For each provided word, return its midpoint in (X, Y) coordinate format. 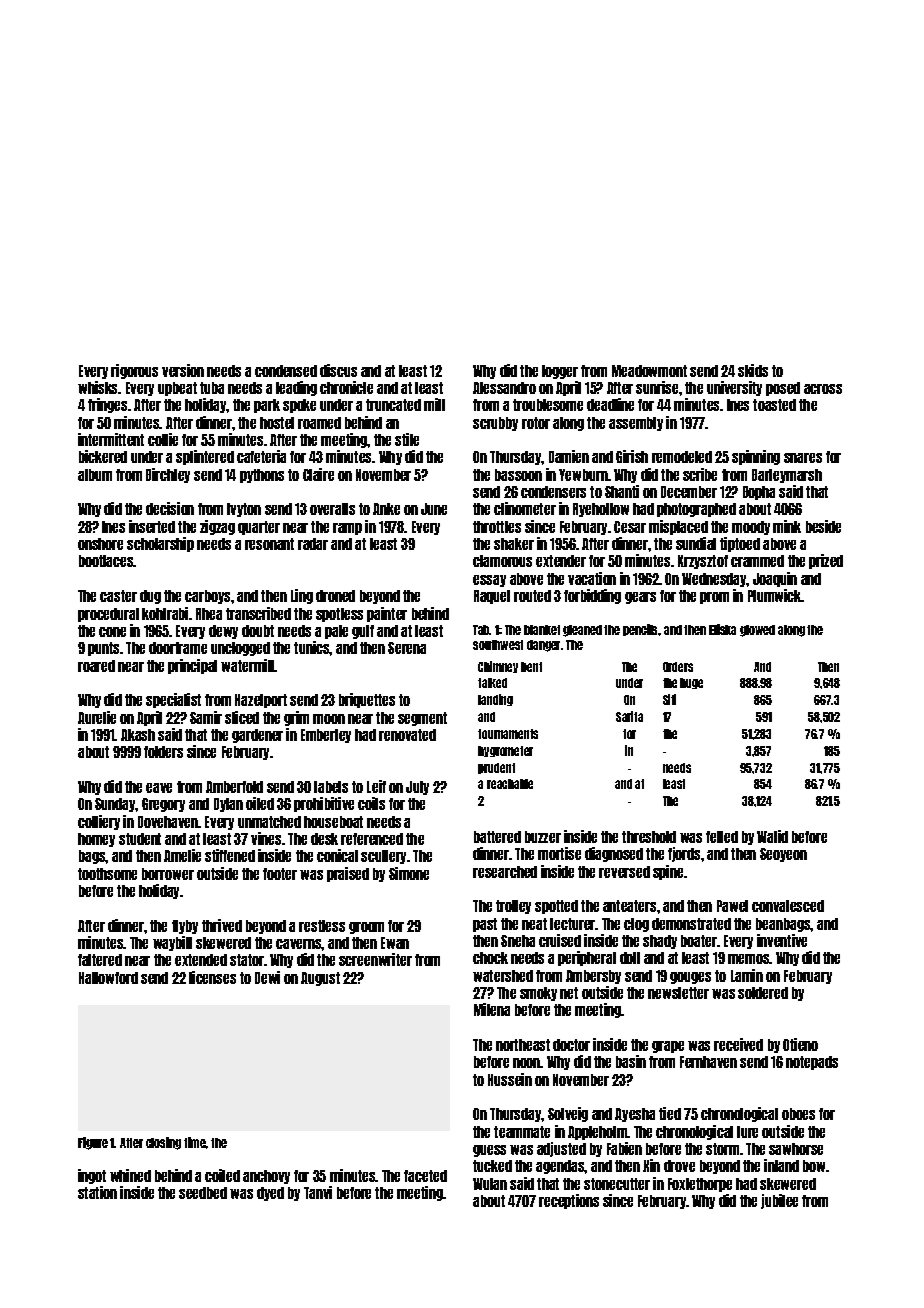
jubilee (779, 1201)
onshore (100, 544)
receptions (569, 1201)
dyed (270, 1194)
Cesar (630, 527)
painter (387, 614)
